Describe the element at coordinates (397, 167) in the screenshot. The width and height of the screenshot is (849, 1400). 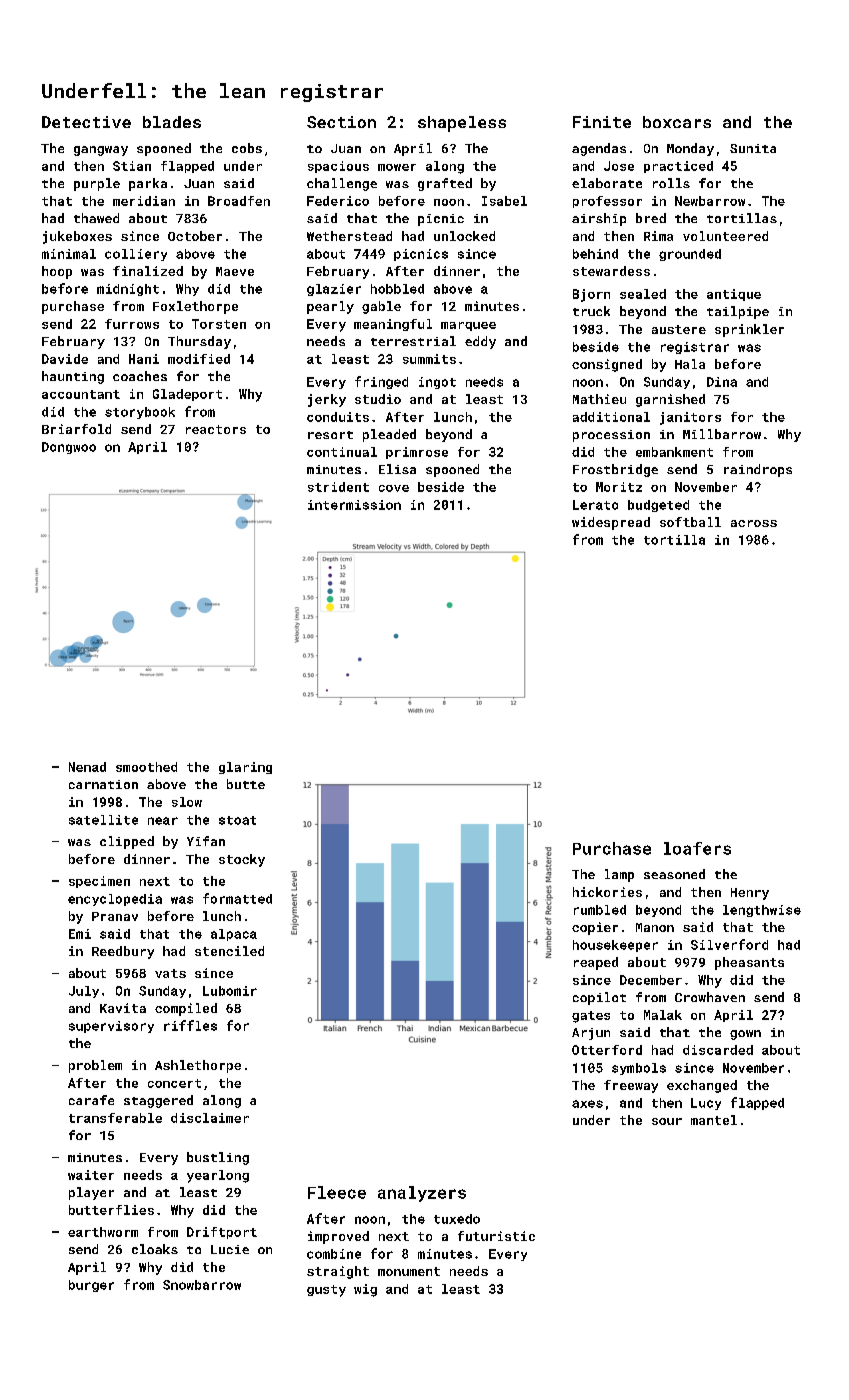
I see `mower` at that location.
